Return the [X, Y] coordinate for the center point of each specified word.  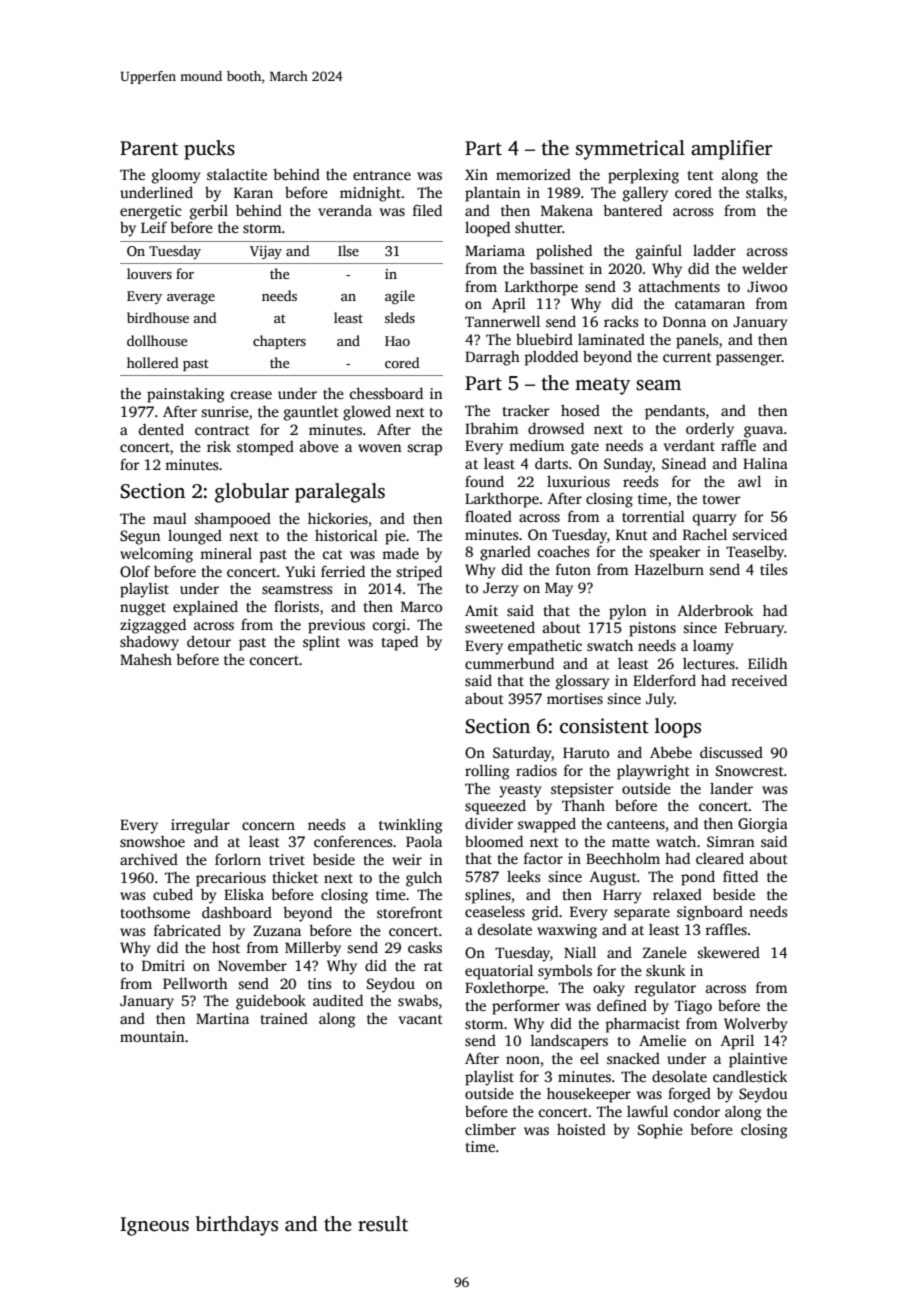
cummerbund [509, 663]
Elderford [664, 680]
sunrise [225, 411]
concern [268, 826]
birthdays [237, 1226]
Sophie [660, 1131]
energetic [150, 212]
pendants [675, 412]
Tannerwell [502, 321]
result [383, 1224]
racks [621, 321]
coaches [563, 551]
